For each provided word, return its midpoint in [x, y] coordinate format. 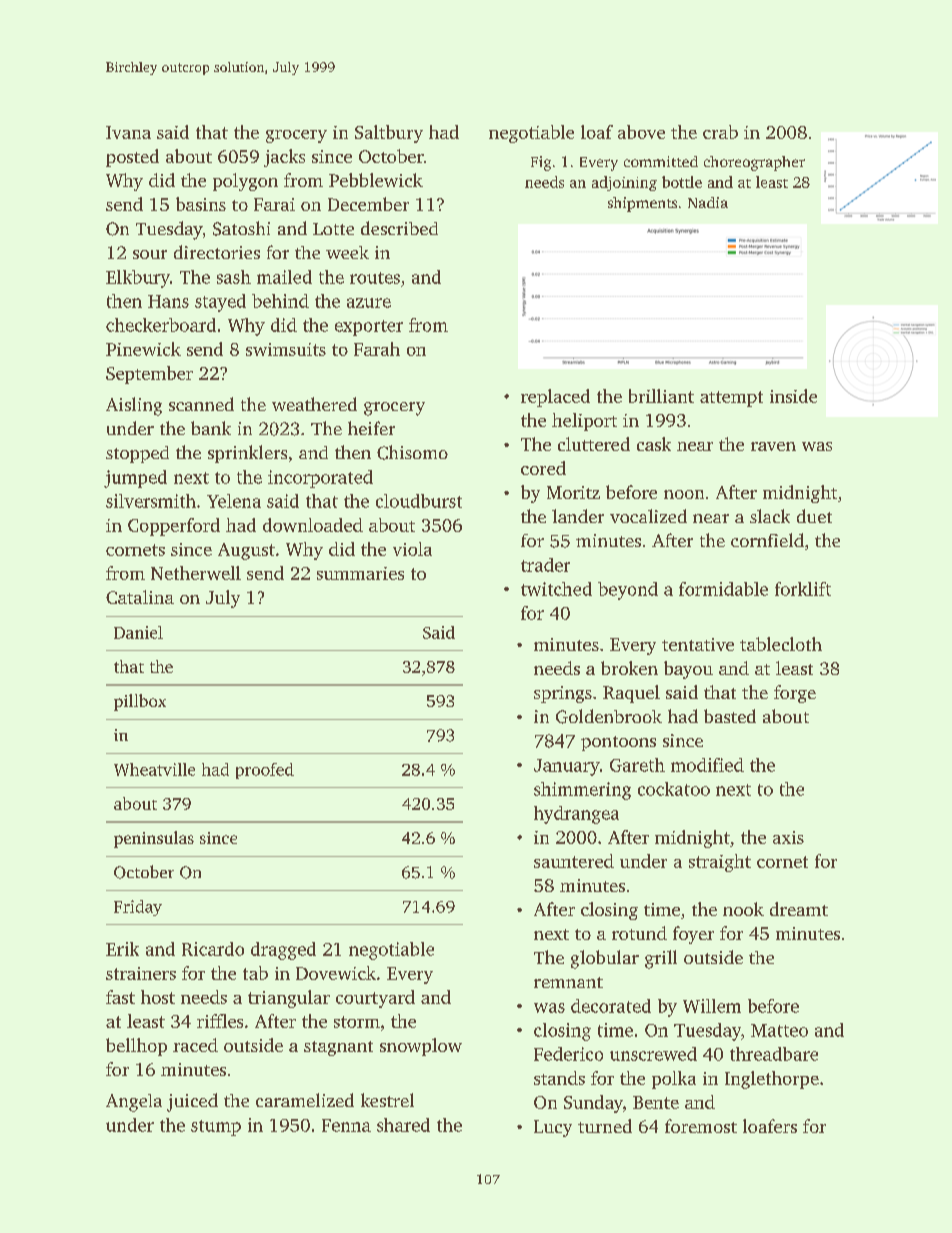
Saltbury [389, 134]
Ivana [128, 132]
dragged [283, 951]
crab [720, 132]
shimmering [582, 791]
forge [795, 694]
